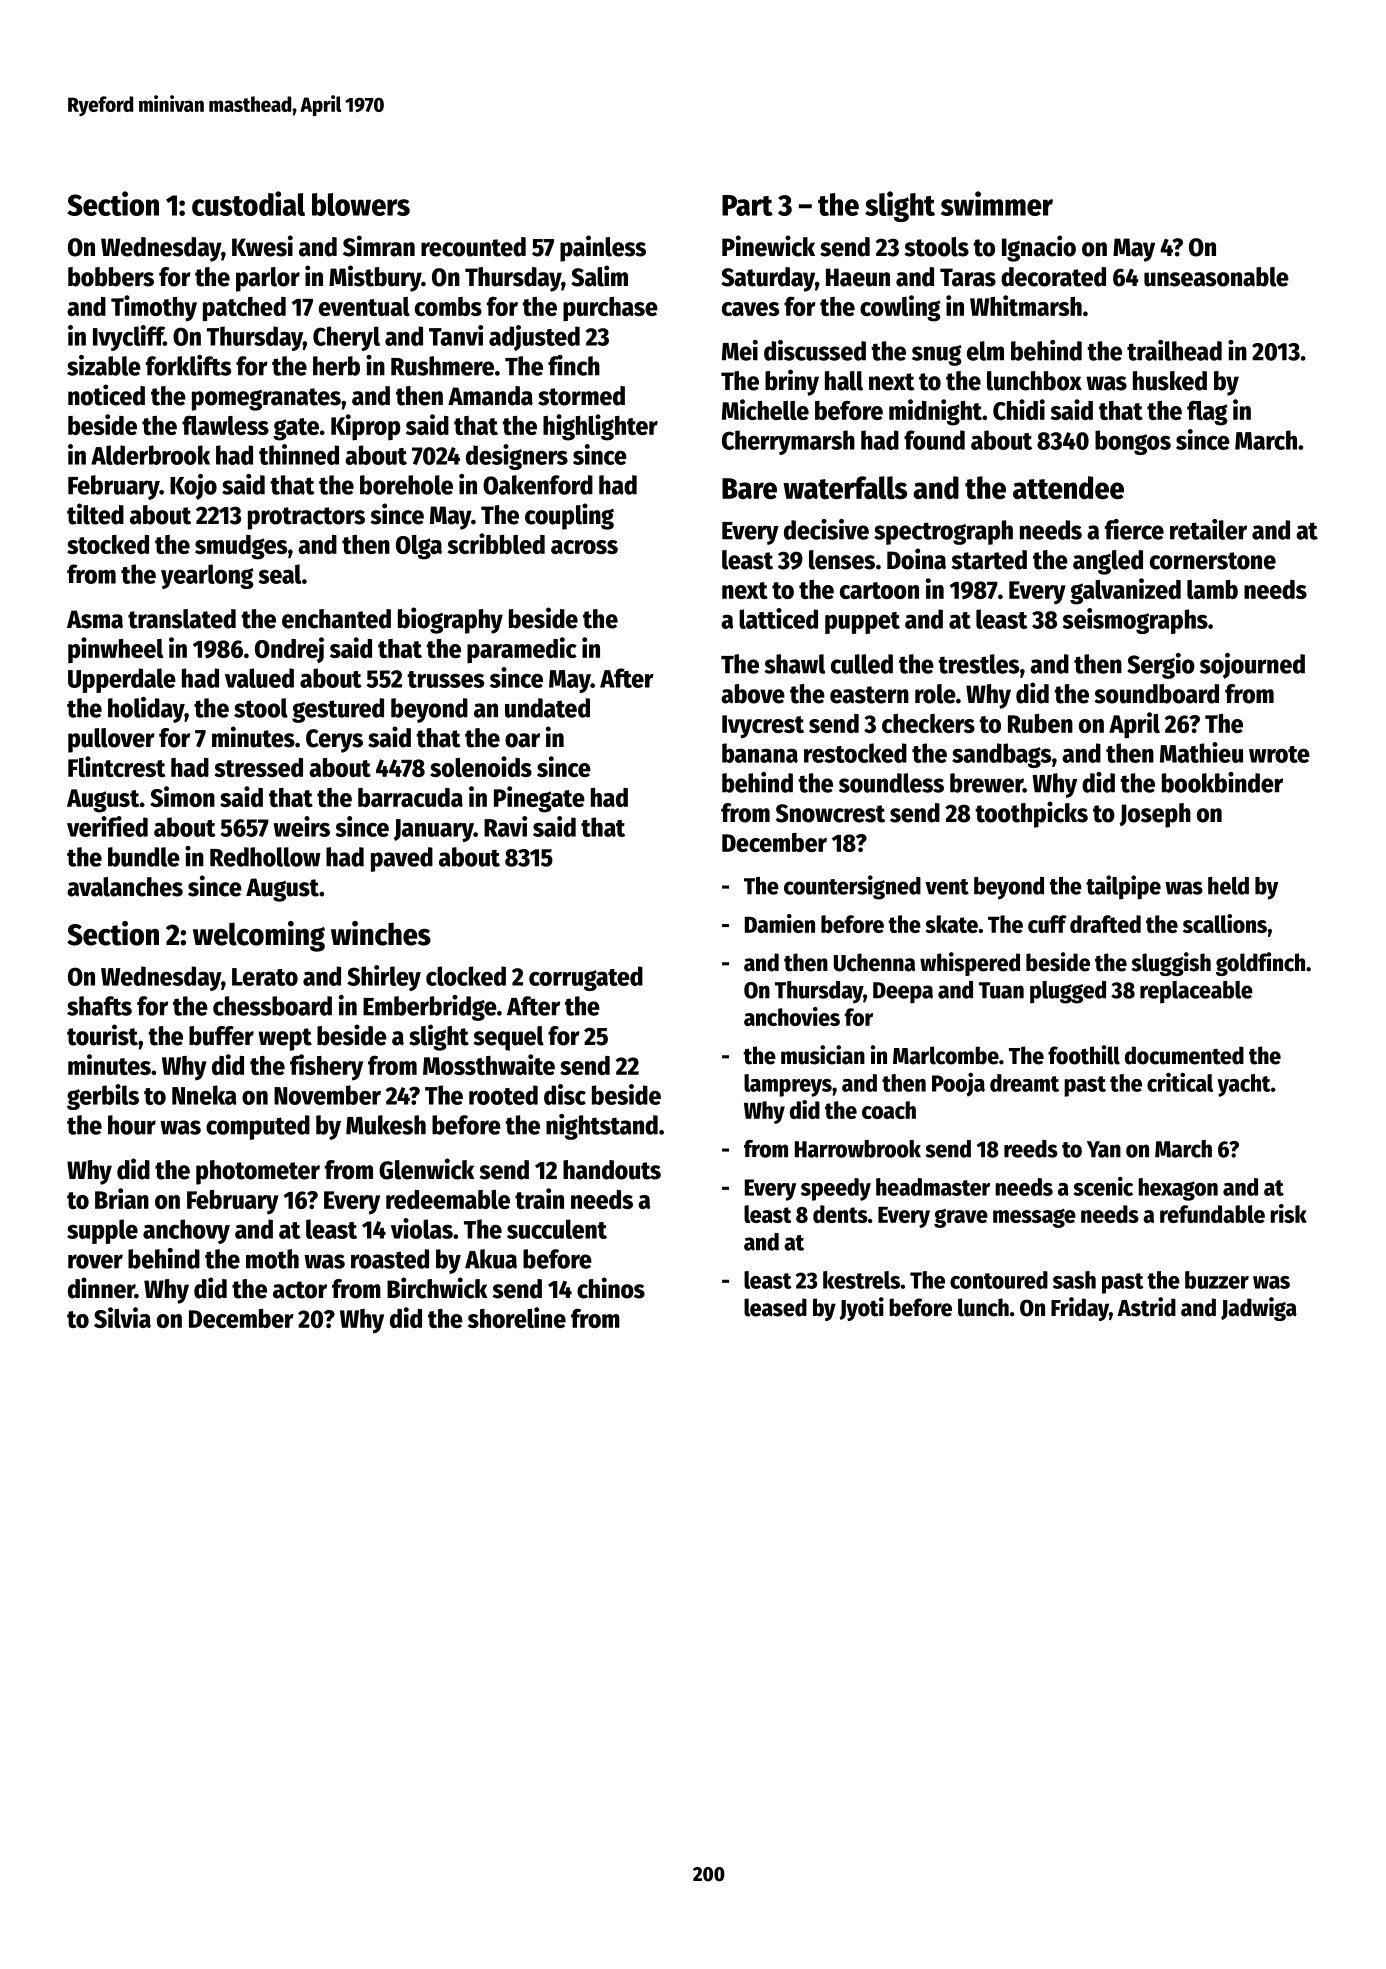 The height and width of the screenshot is (1969, 1386). I want to click on scallions, so click(1225, 923).
